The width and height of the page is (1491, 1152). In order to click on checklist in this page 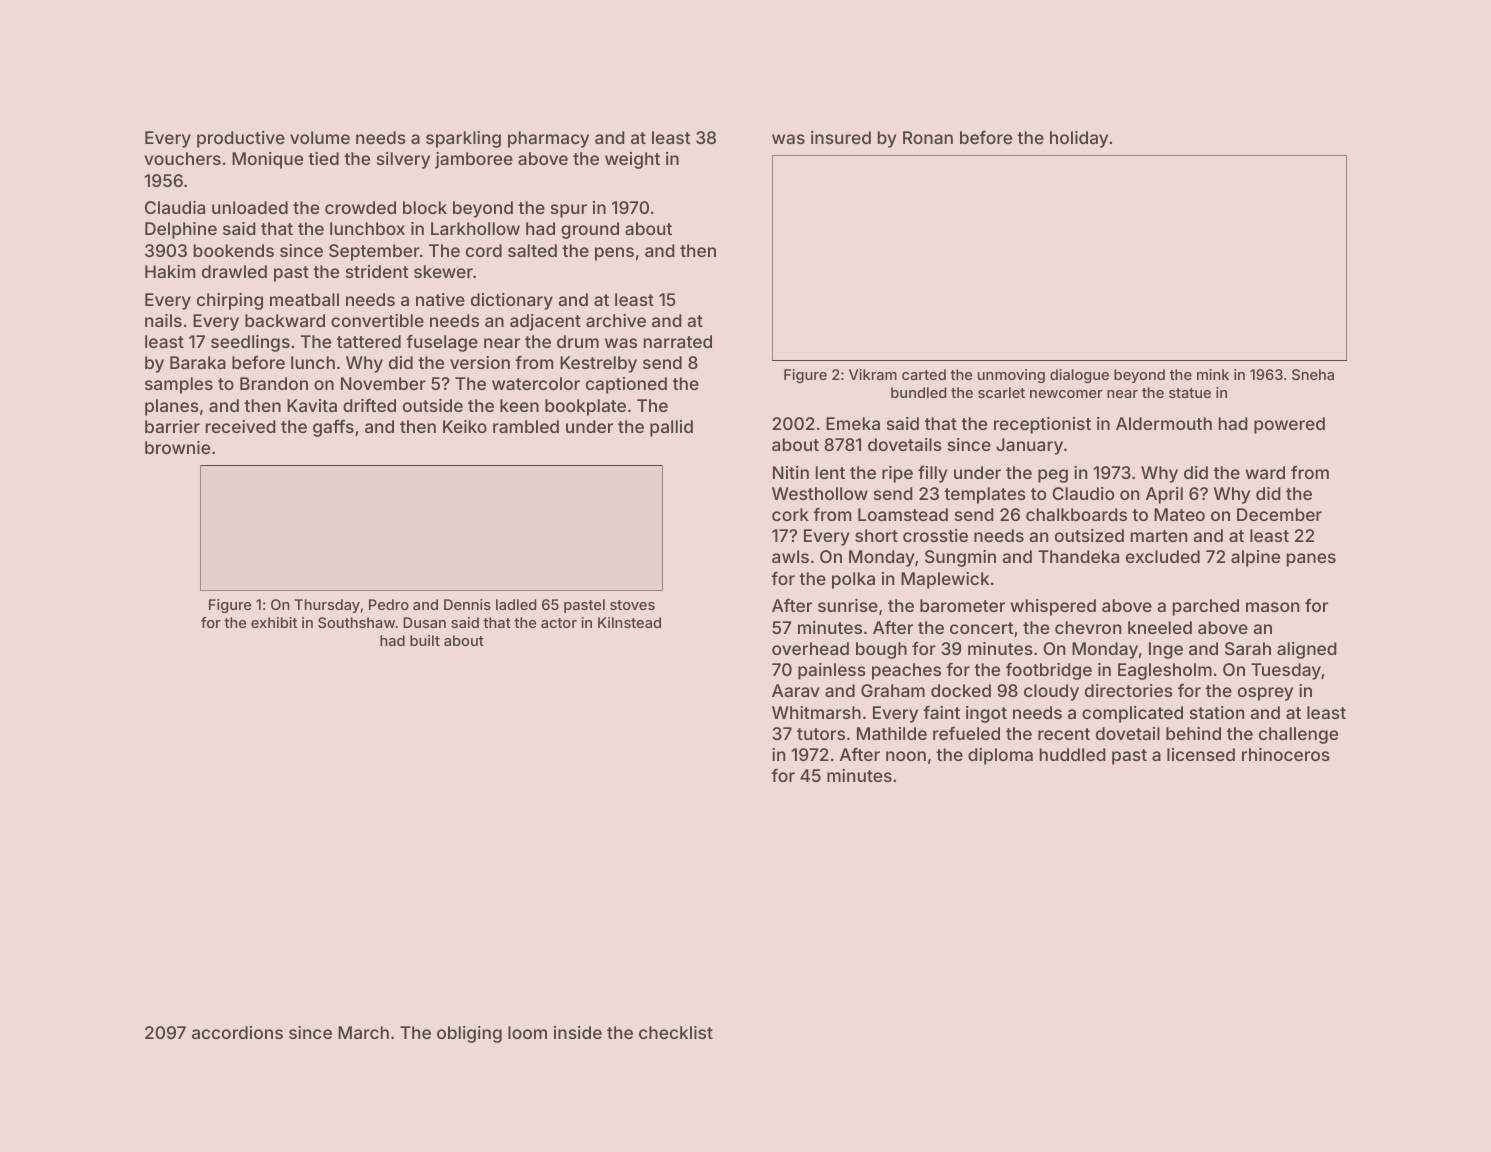, I will do `click(676, 1032)`.
